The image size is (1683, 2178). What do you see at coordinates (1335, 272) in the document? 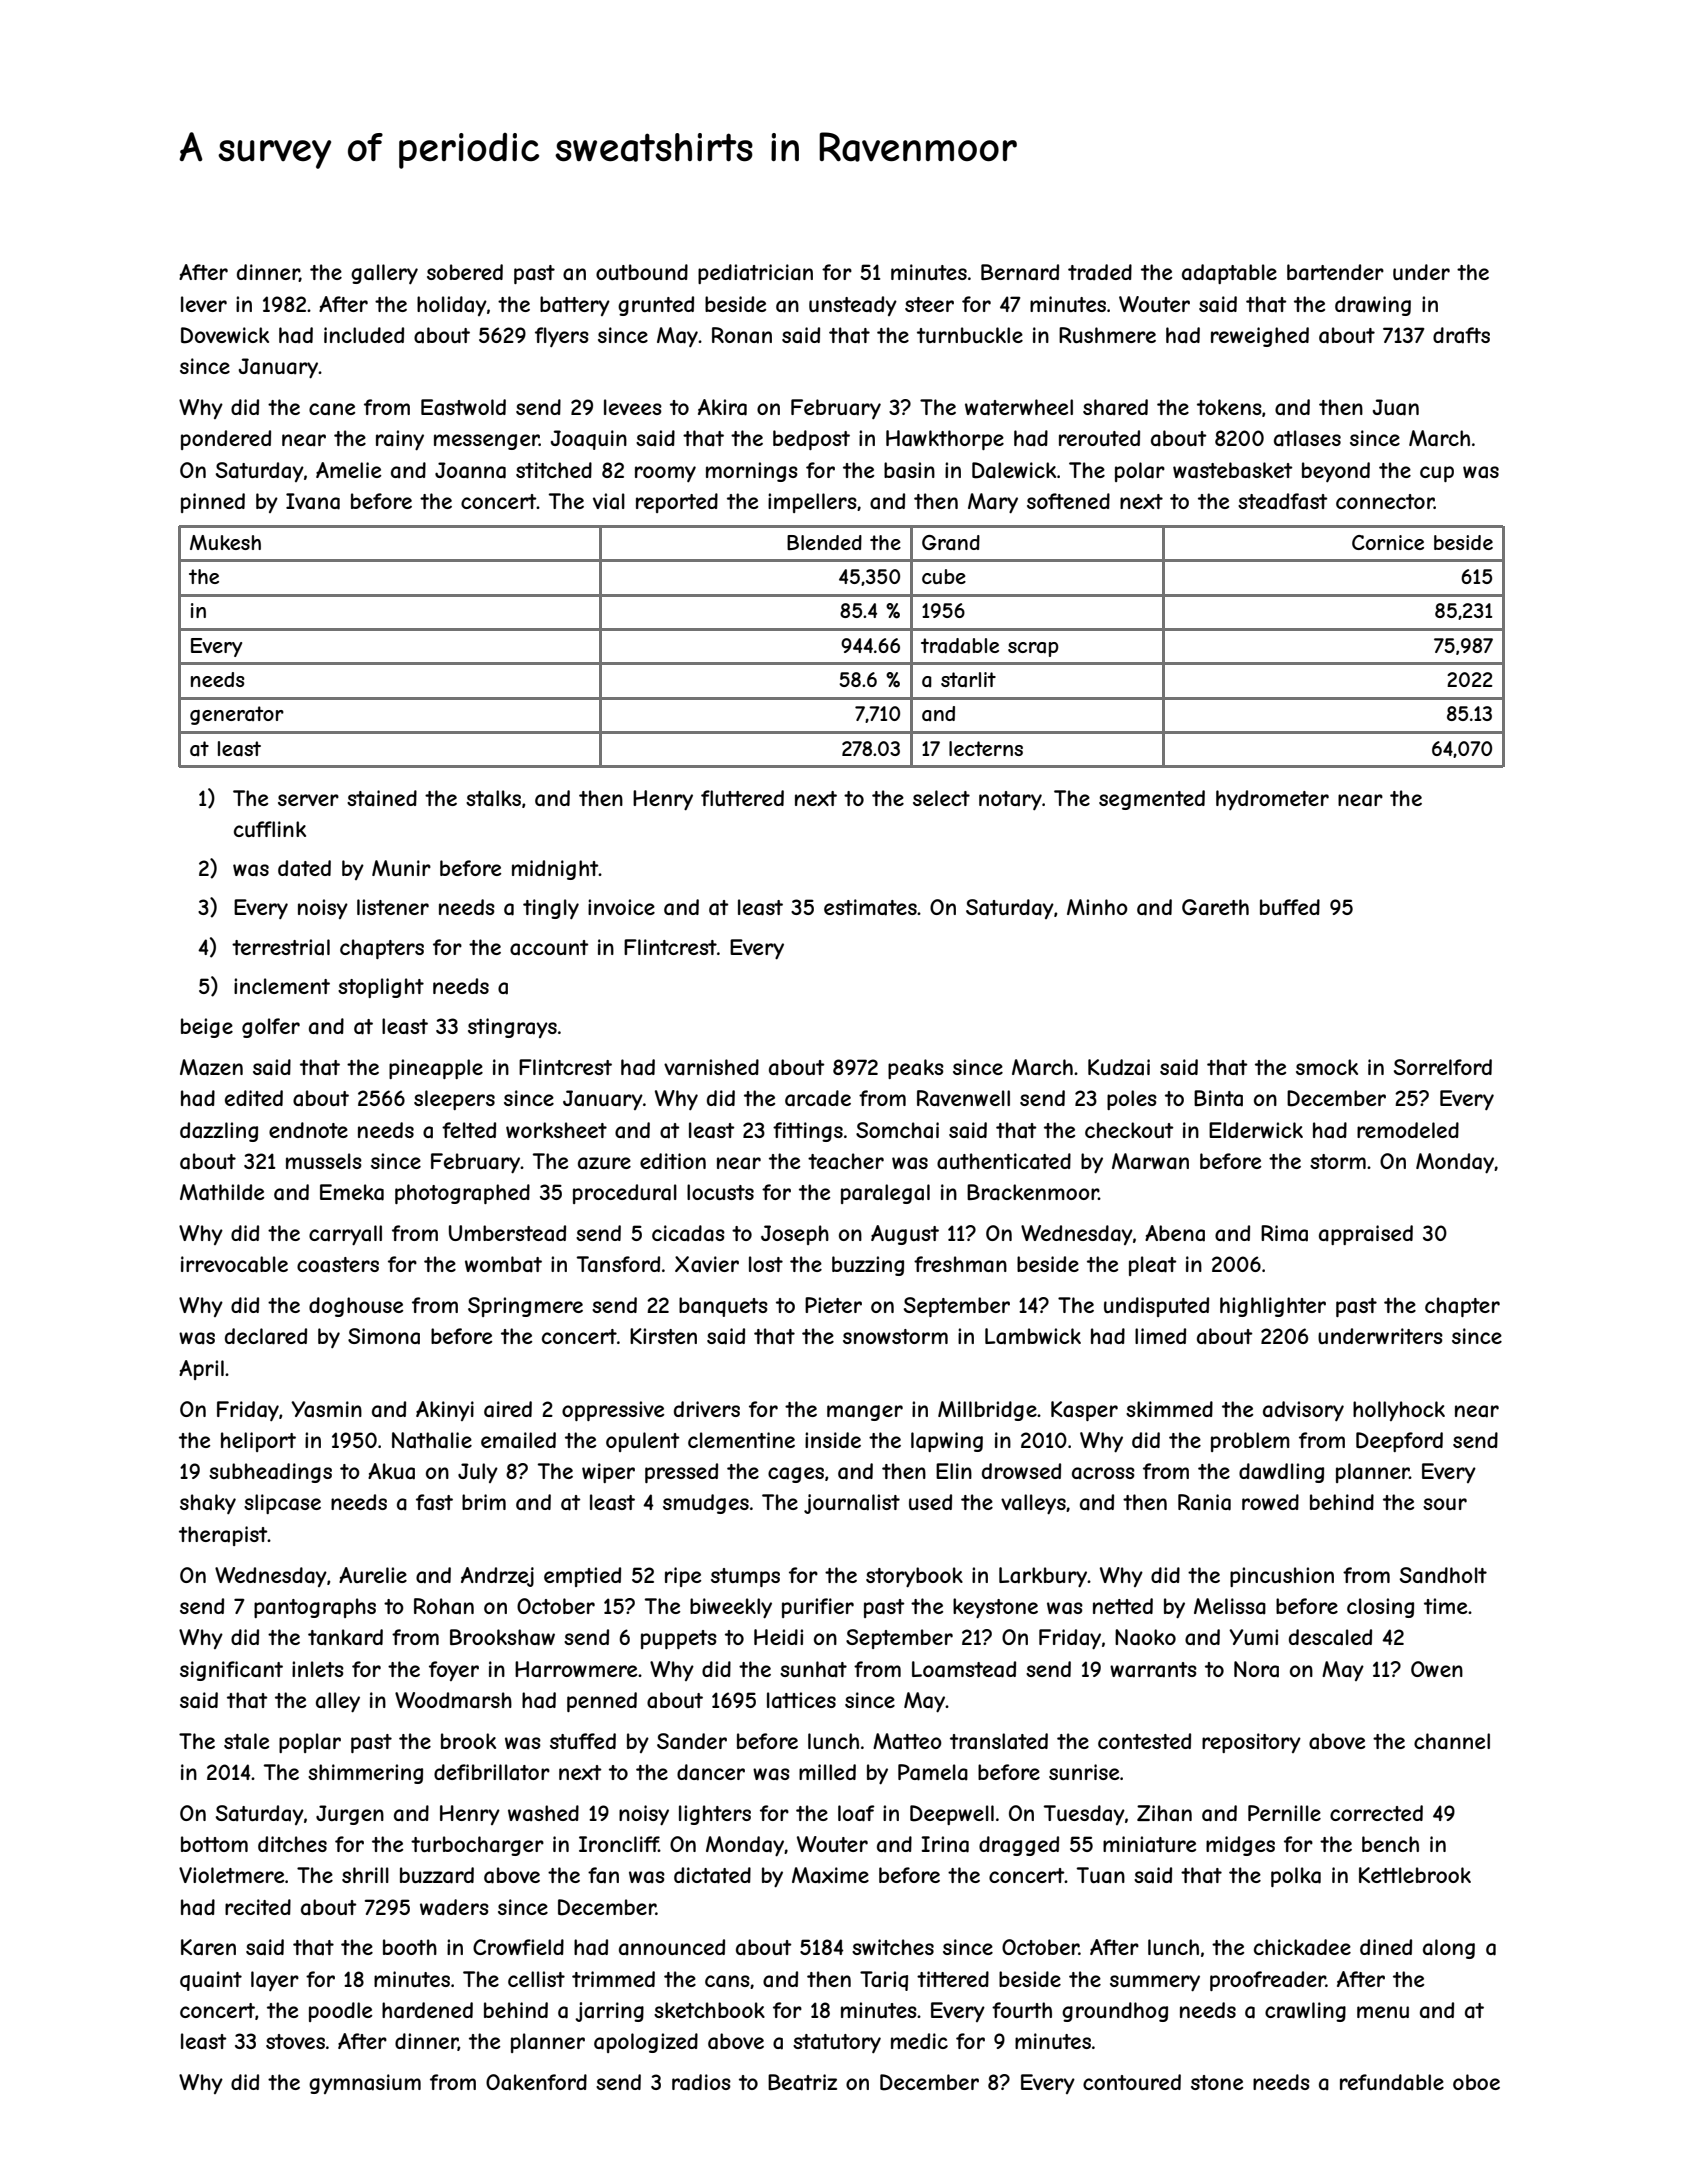
I see `bartender` at bounding box center [1335, 272].
